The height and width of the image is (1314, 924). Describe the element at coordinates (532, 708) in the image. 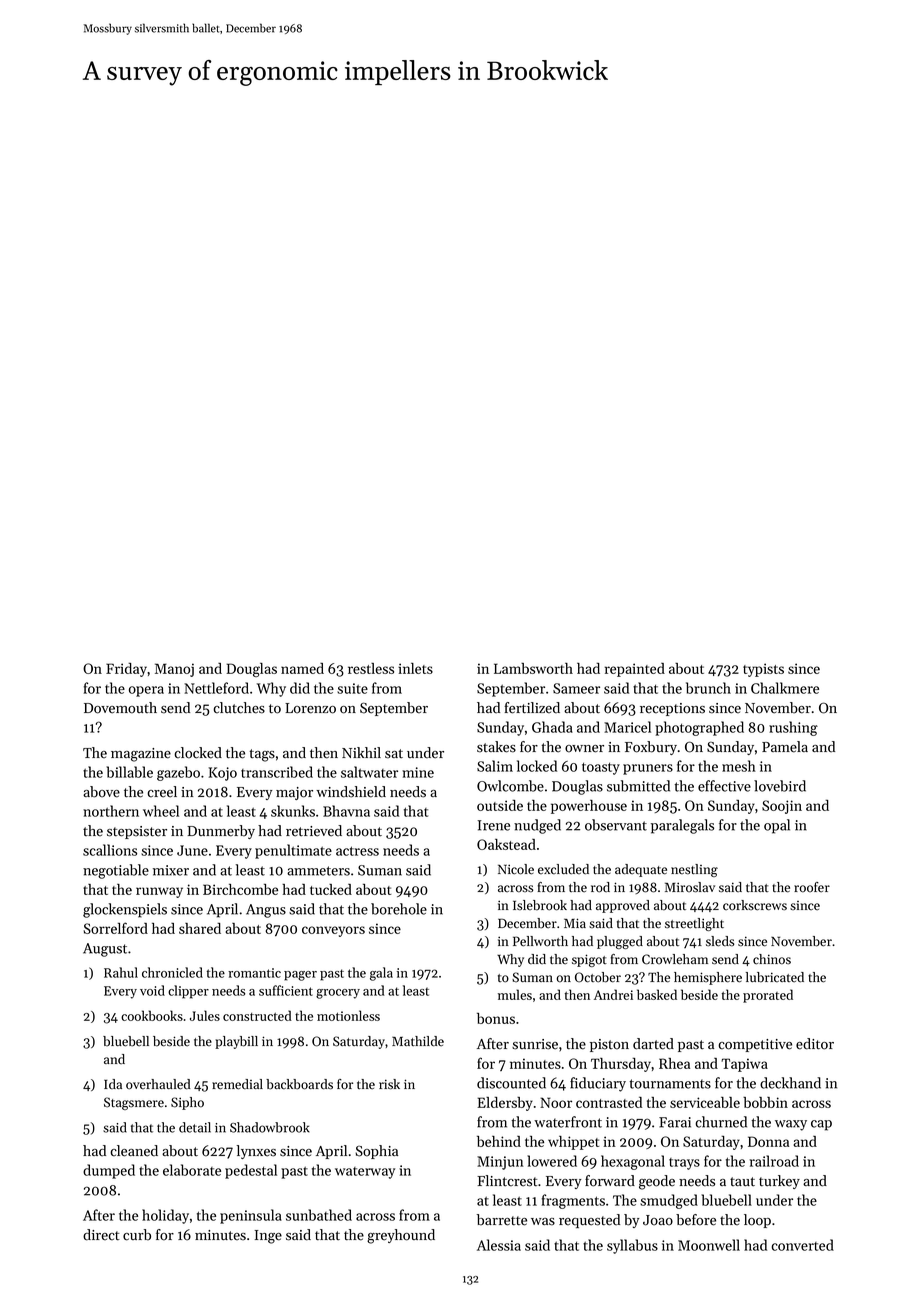

I see `fertilized` at that location.
